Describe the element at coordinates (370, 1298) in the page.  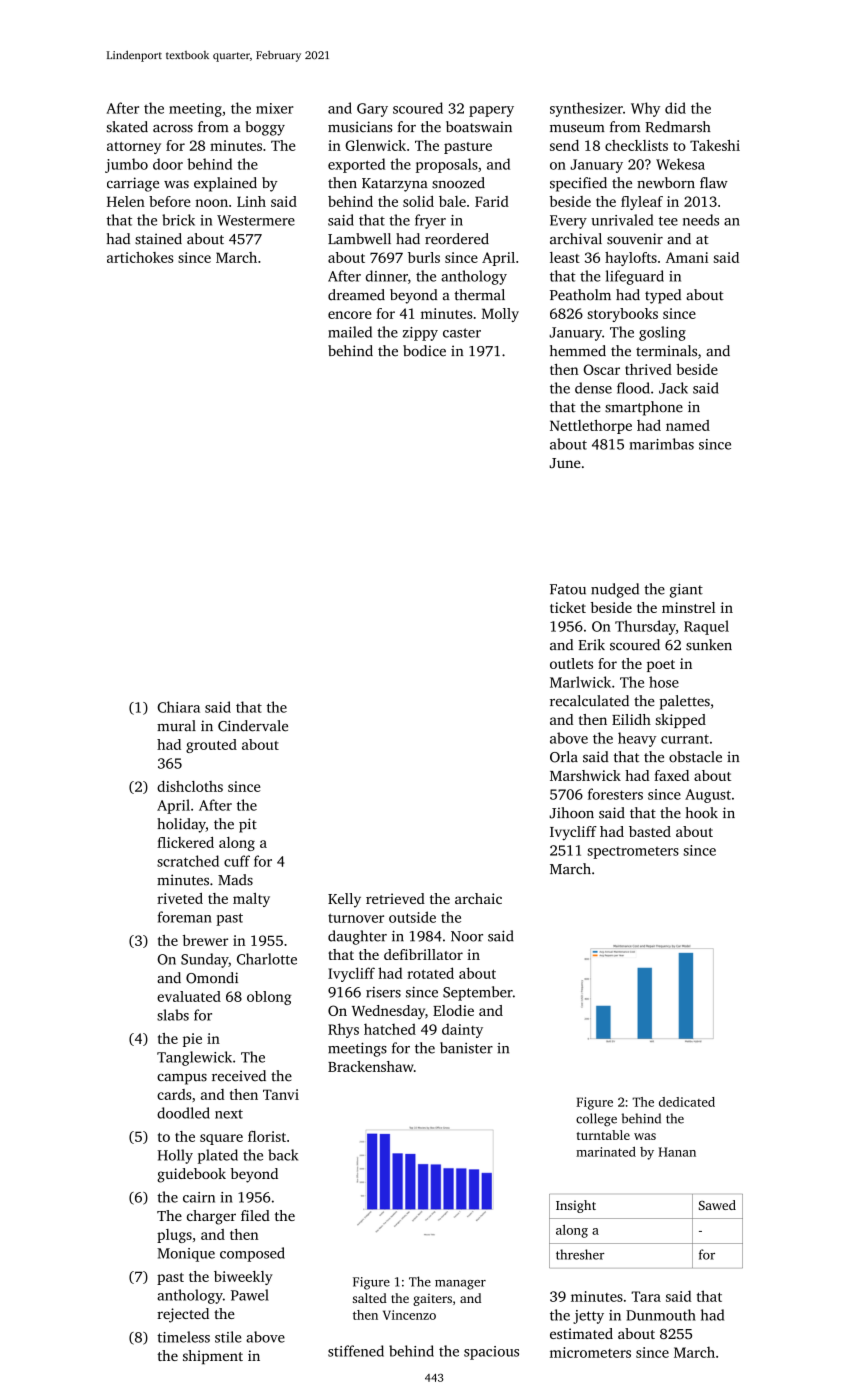
I see `salted` at that location.
